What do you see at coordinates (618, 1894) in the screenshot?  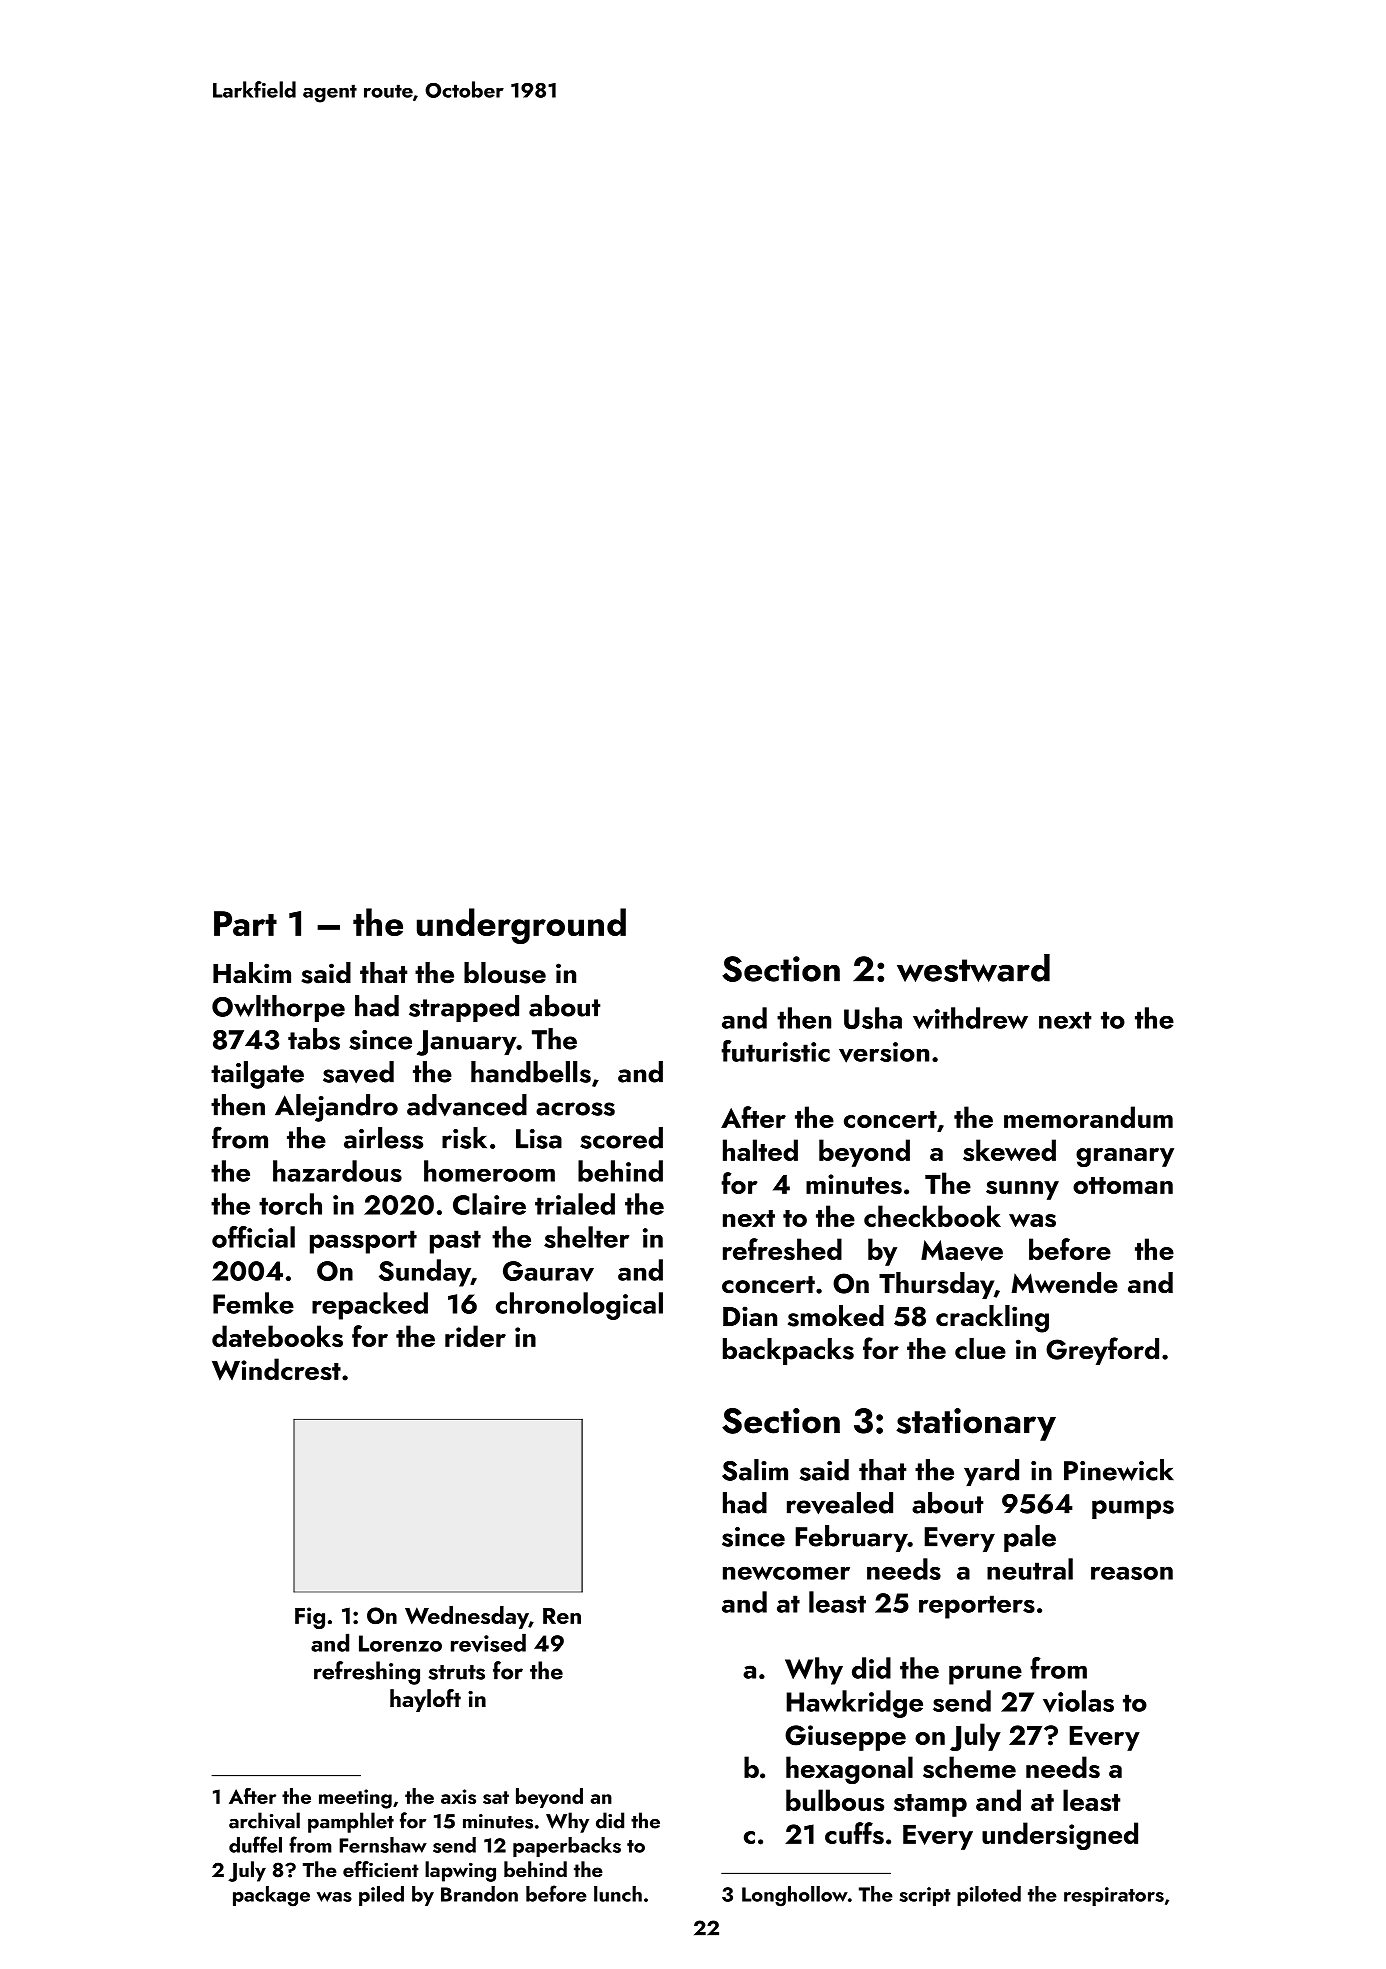 I see `lunch` at bounding box center [618, 1894].
